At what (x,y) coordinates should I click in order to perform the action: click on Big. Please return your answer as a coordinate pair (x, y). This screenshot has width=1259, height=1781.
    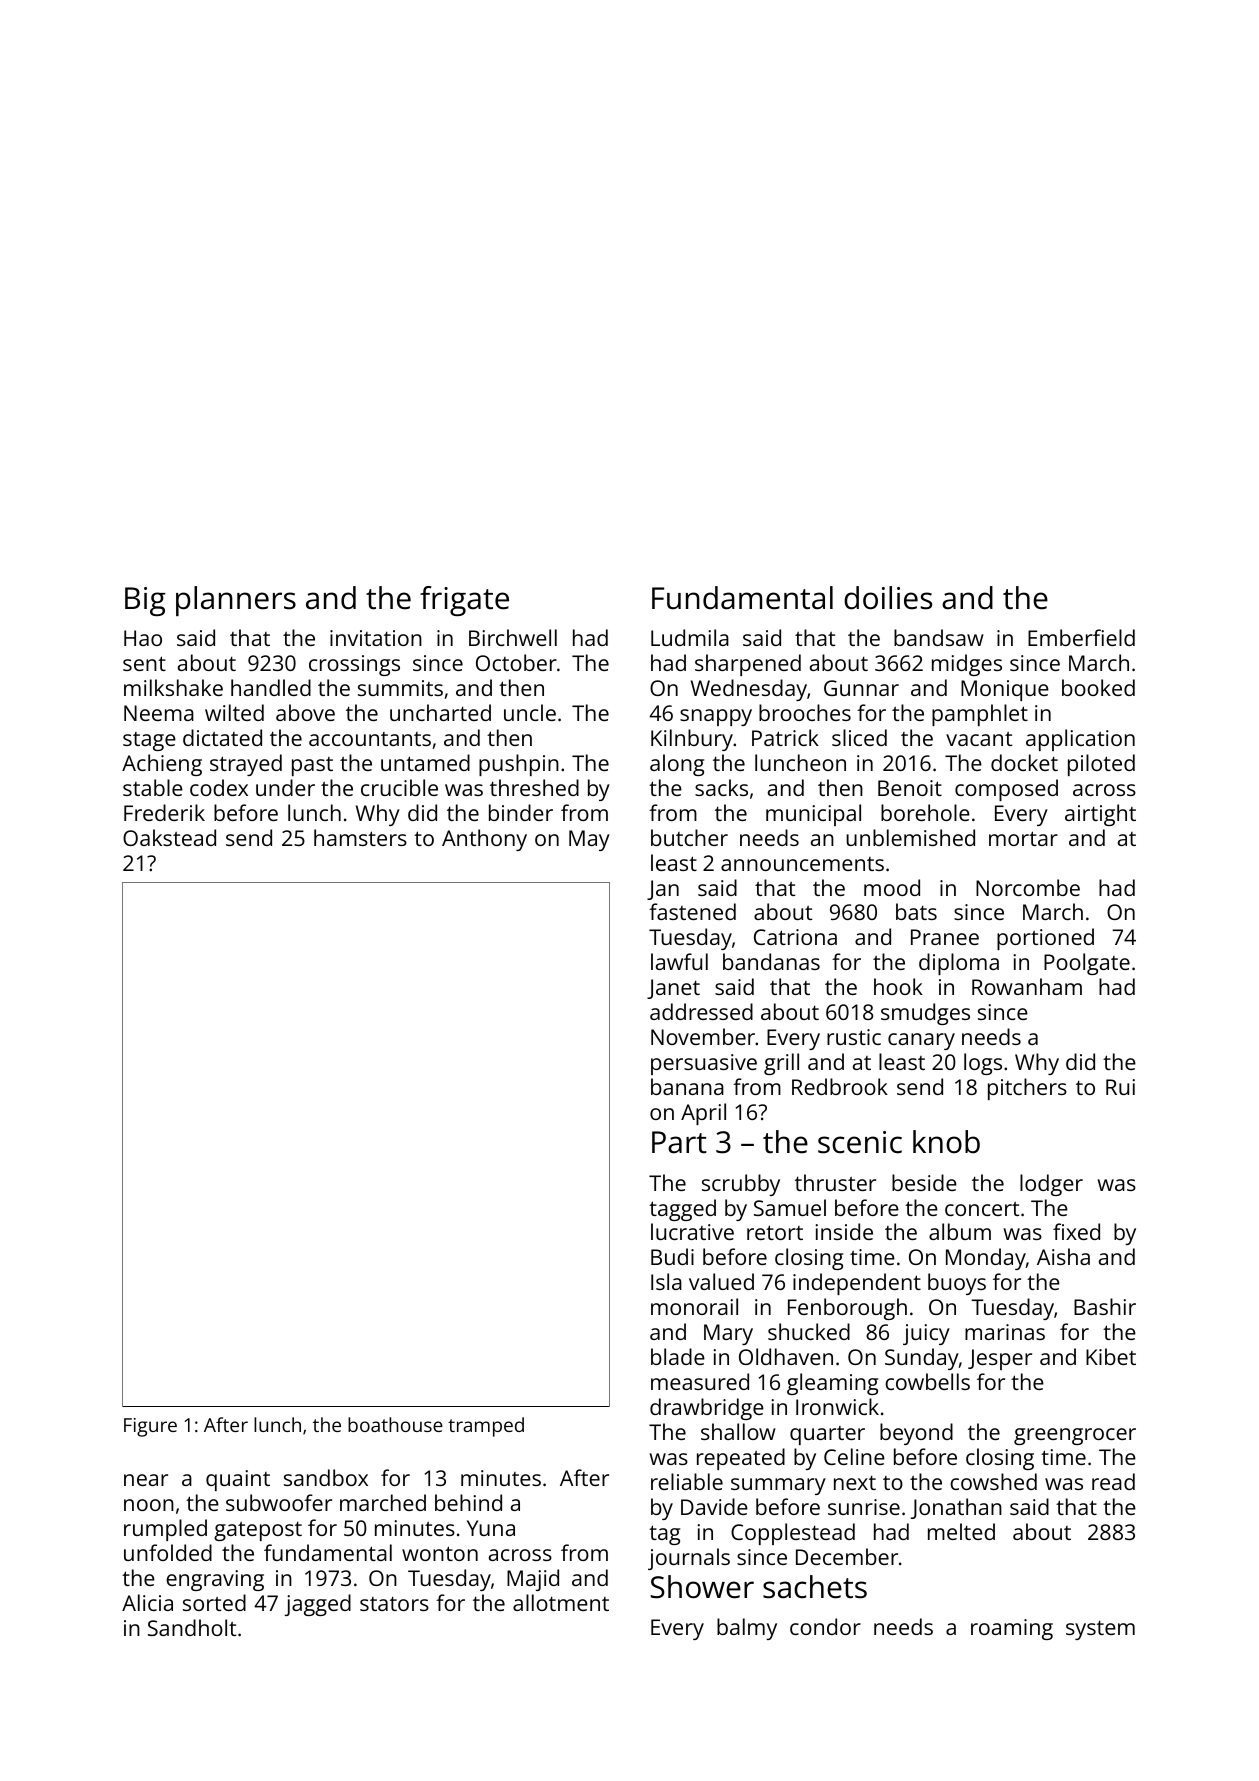
    Looking at the image, I should click on (145, 601).
